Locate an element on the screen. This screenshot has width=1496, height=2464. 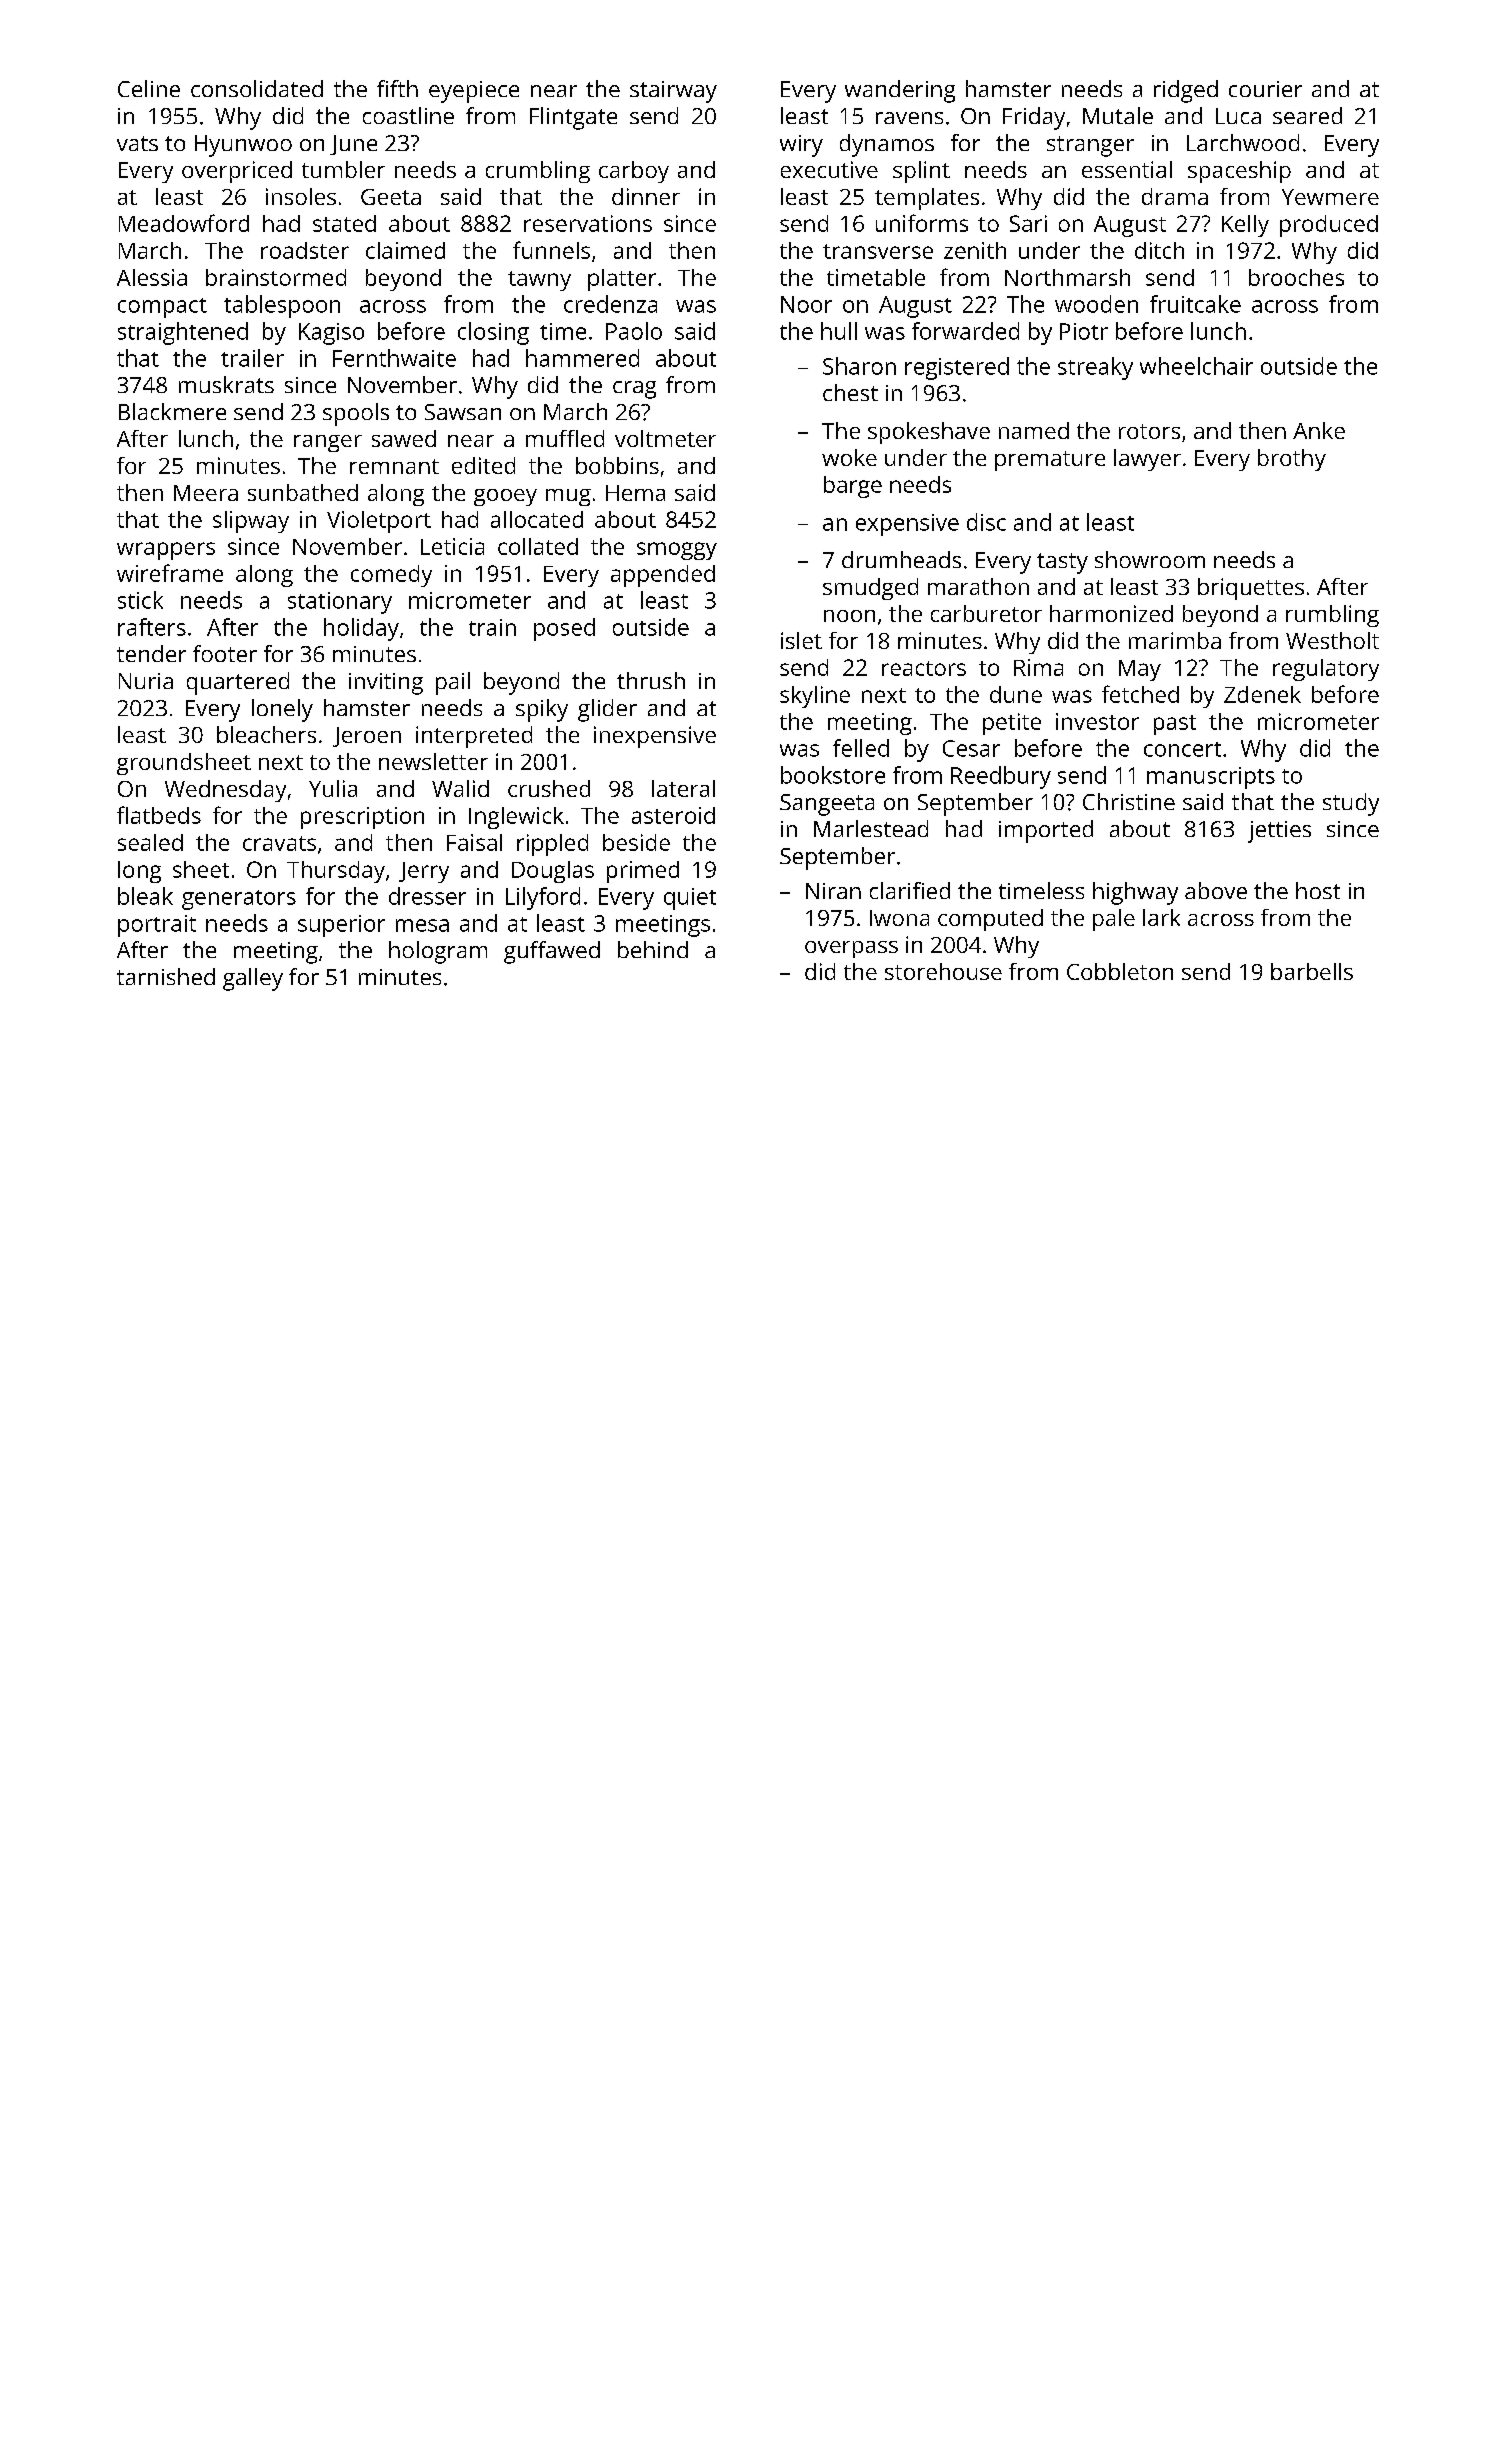
fifth is located at coordinates (397, 88).
